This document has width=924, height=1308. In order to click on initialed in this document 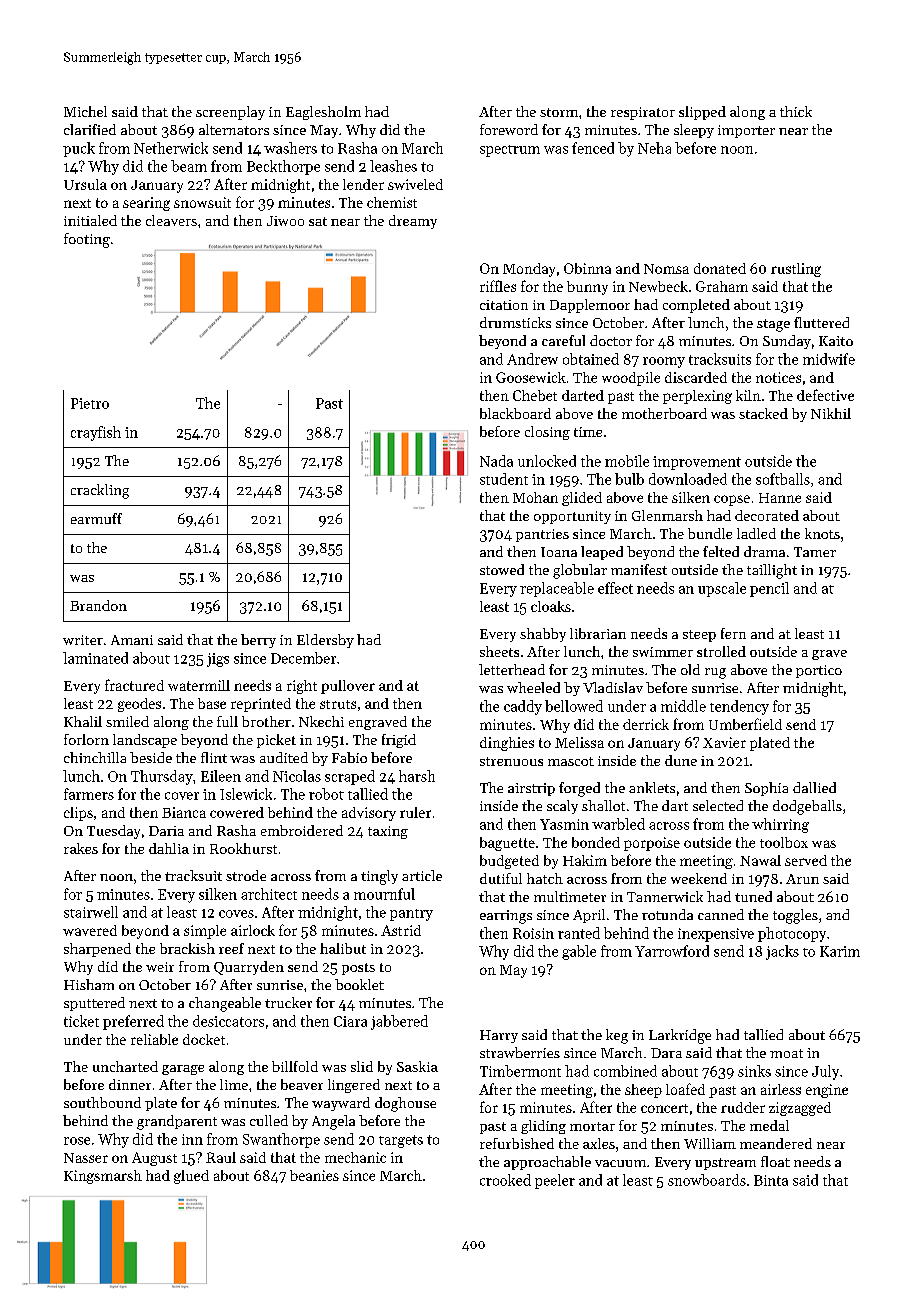, I will do `click(90, 220)`.
